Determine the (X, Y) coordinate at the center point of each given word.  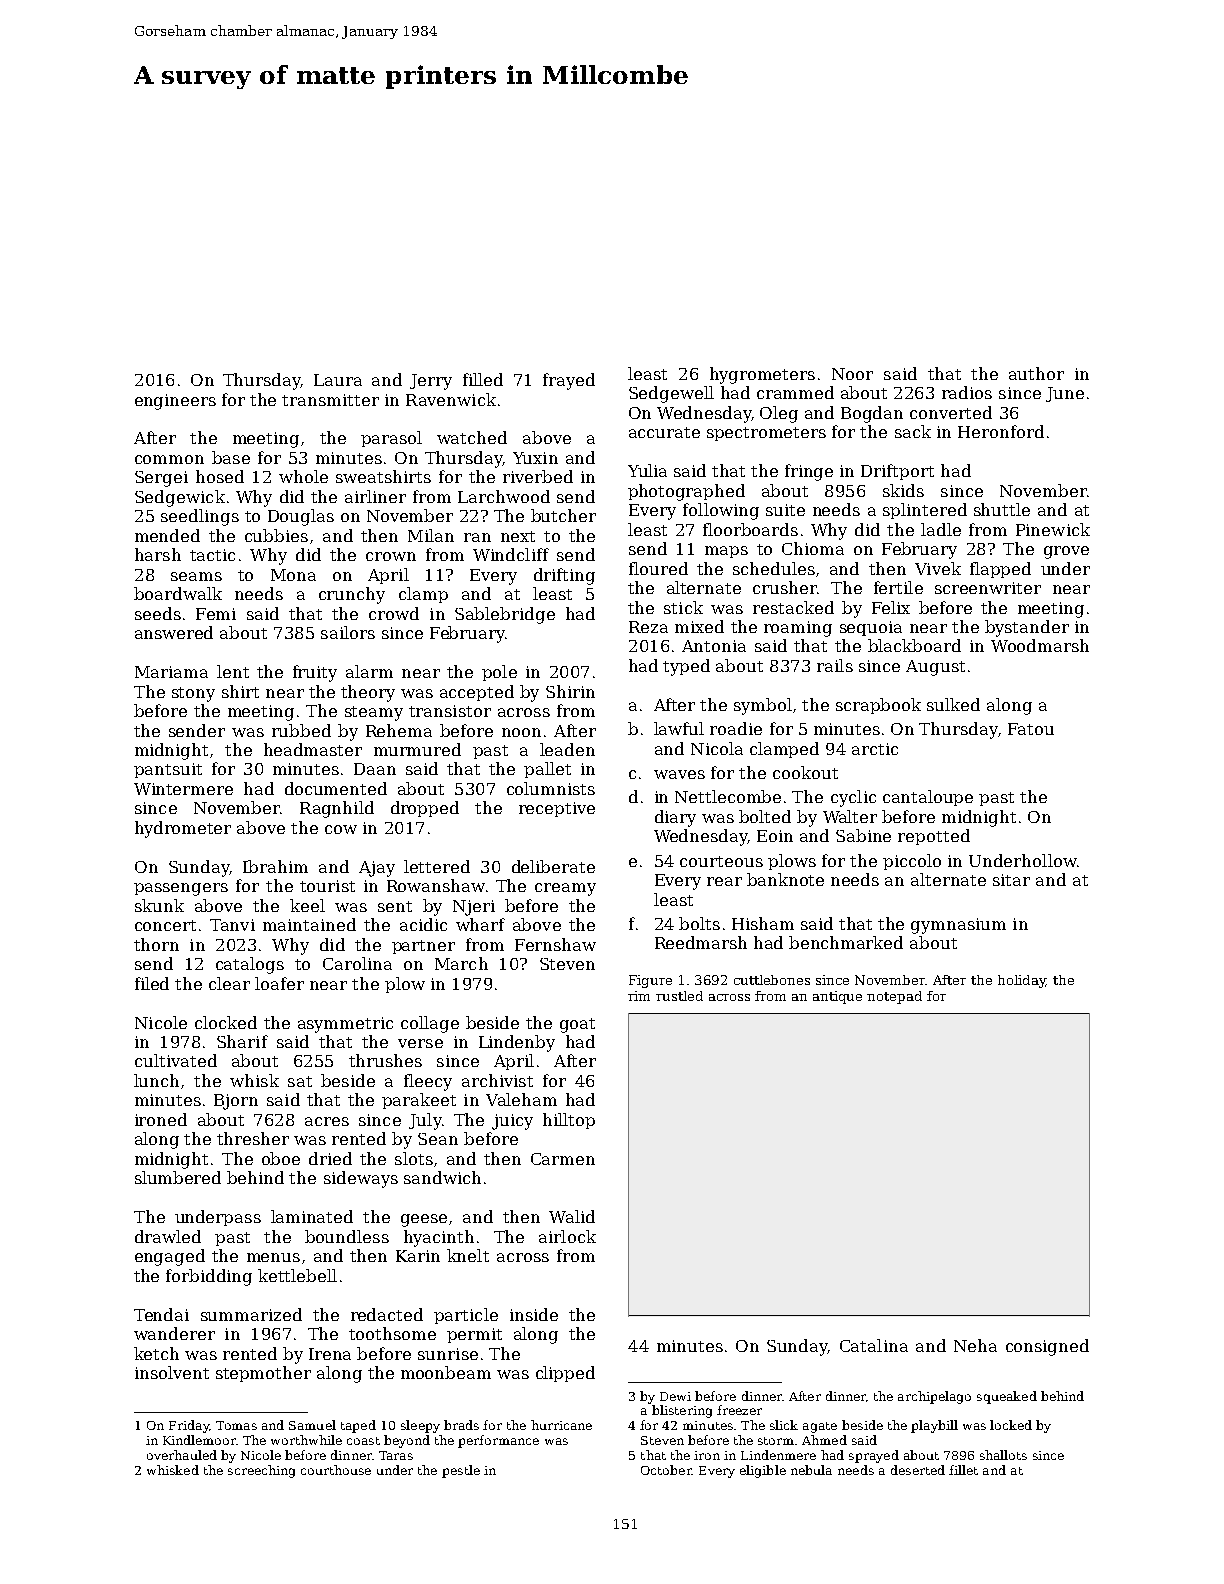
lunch (156, 1080)
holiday (1022, 981)
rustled (679, 996)
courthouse (336, 1470)
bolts (699, 923)
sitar (1011, 880)
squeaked (1007, 1397)
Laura (338, 380)
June (1065, 394)
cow (341, 829)
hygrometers (762, 375)
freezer (739, 1410)
